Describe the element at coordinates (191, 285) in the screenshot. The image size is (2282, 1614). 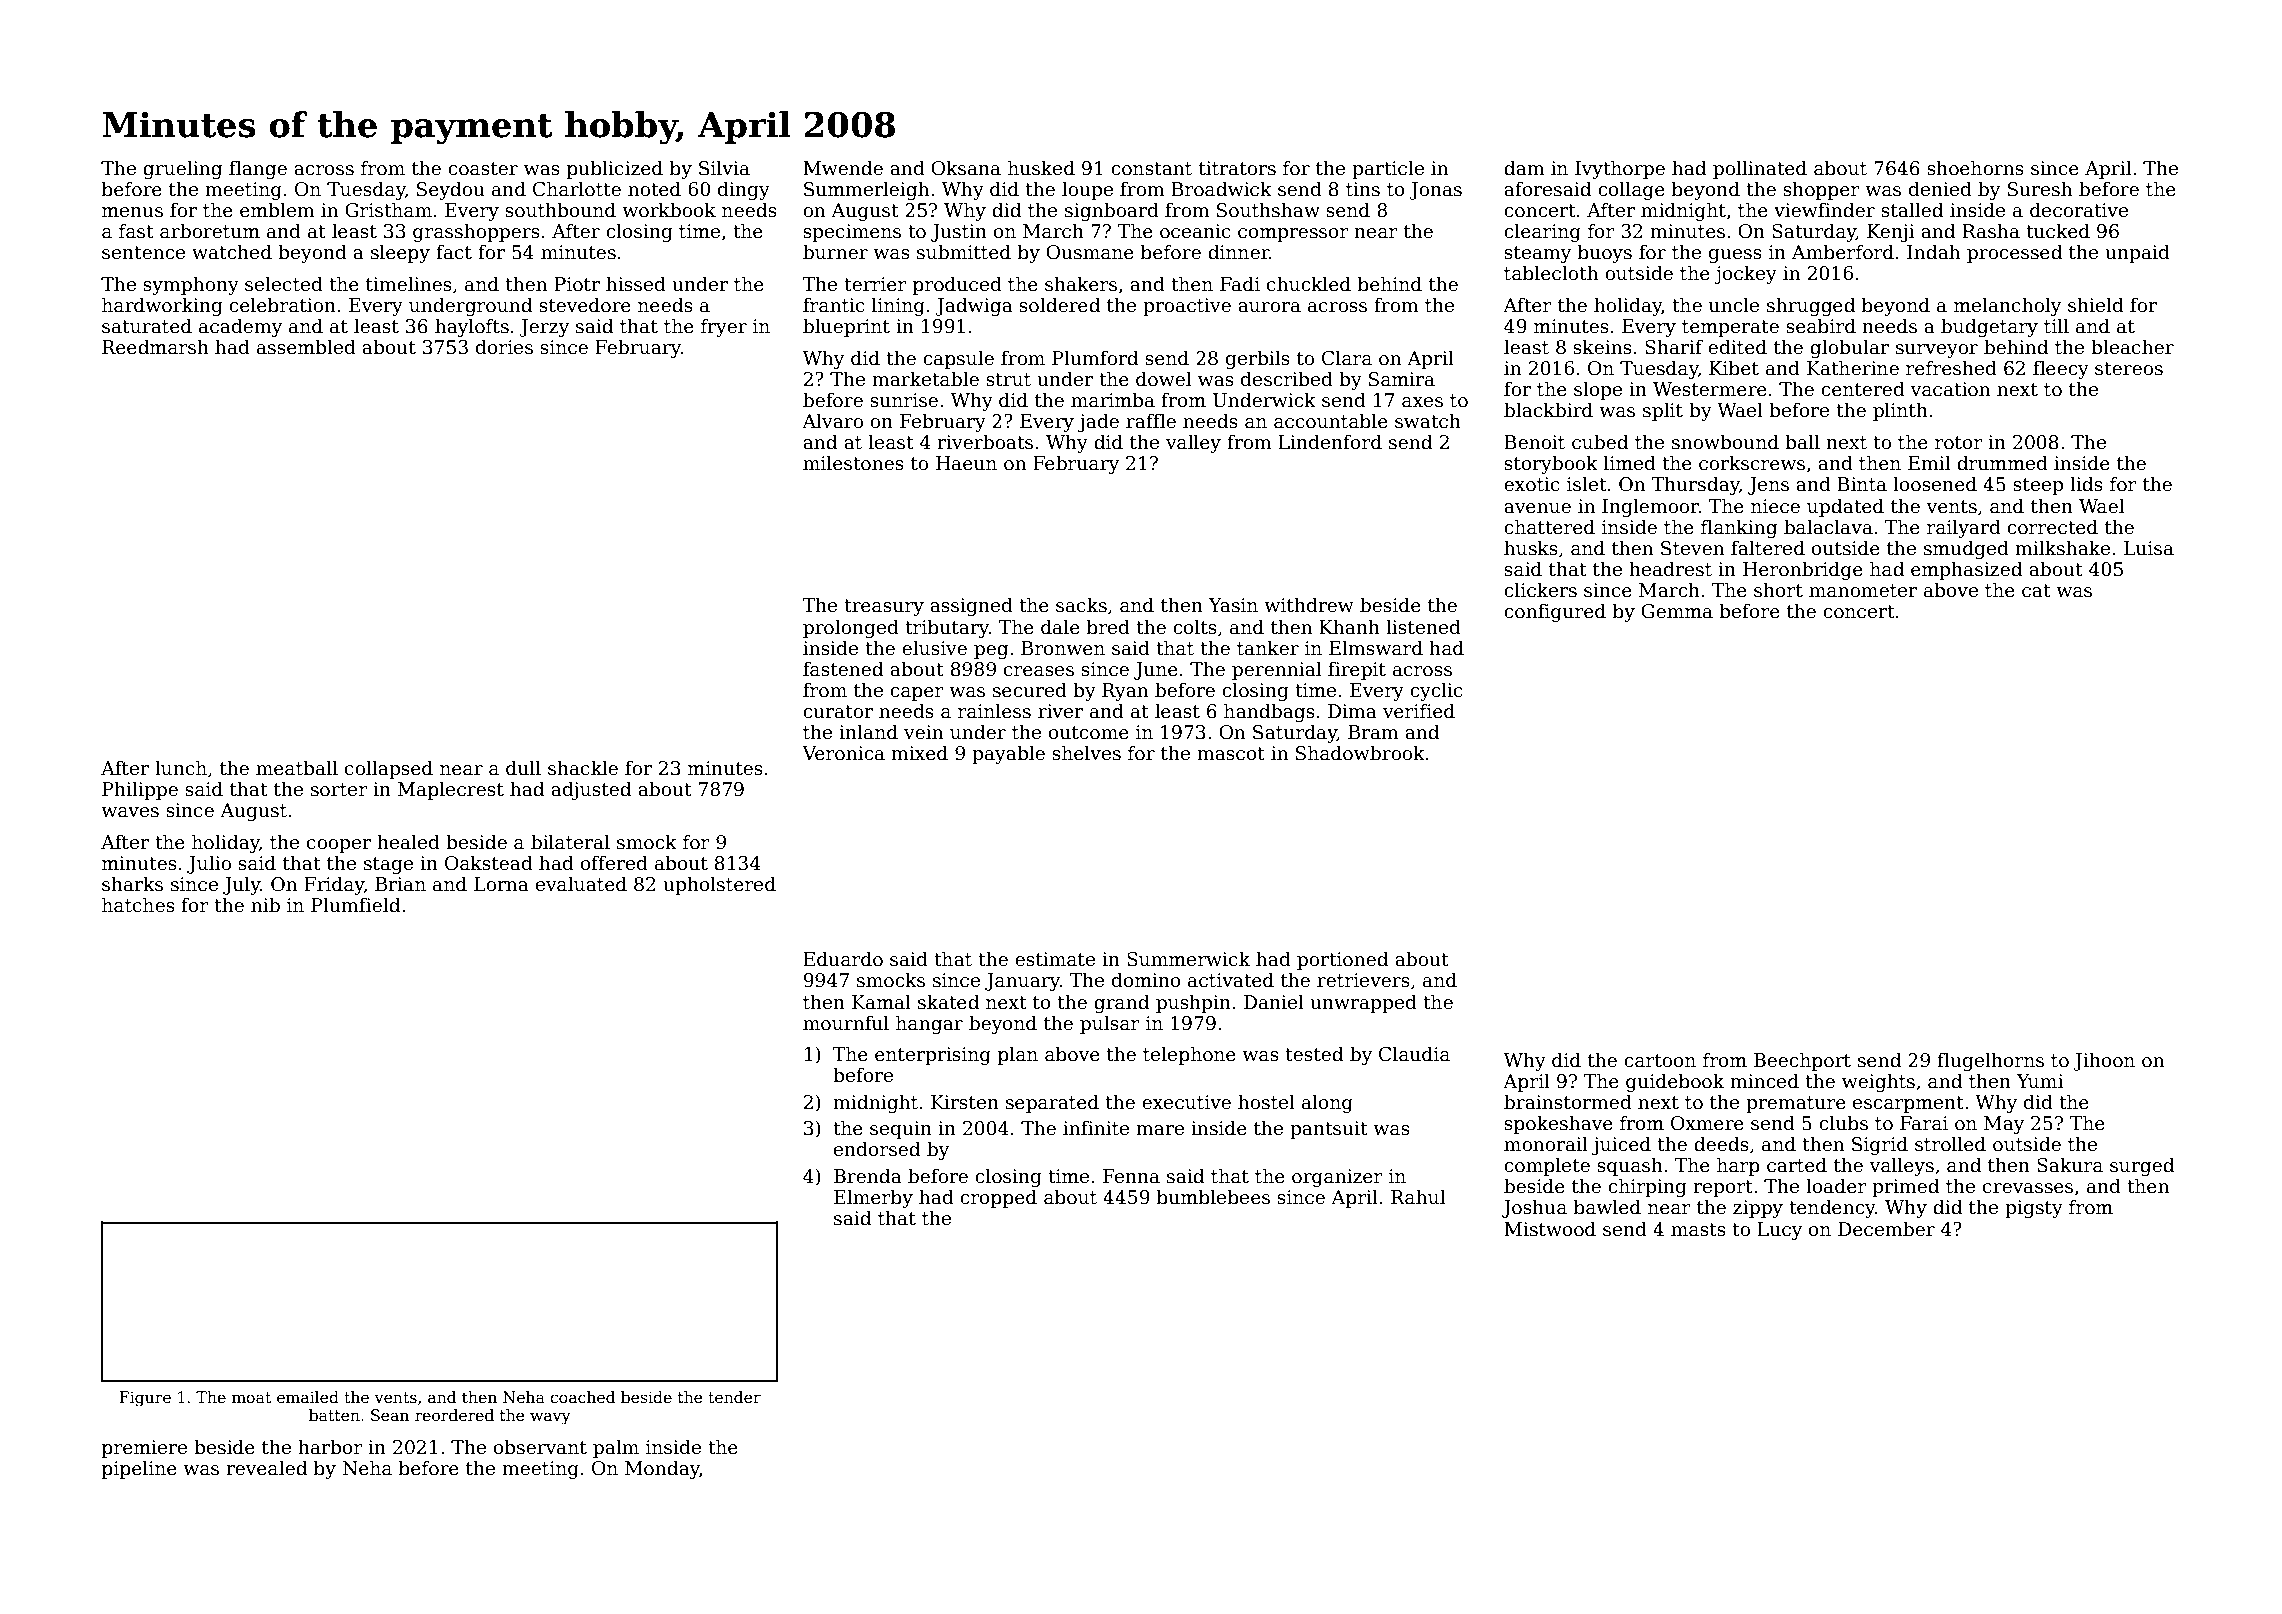
I see `symphony` at that location.
